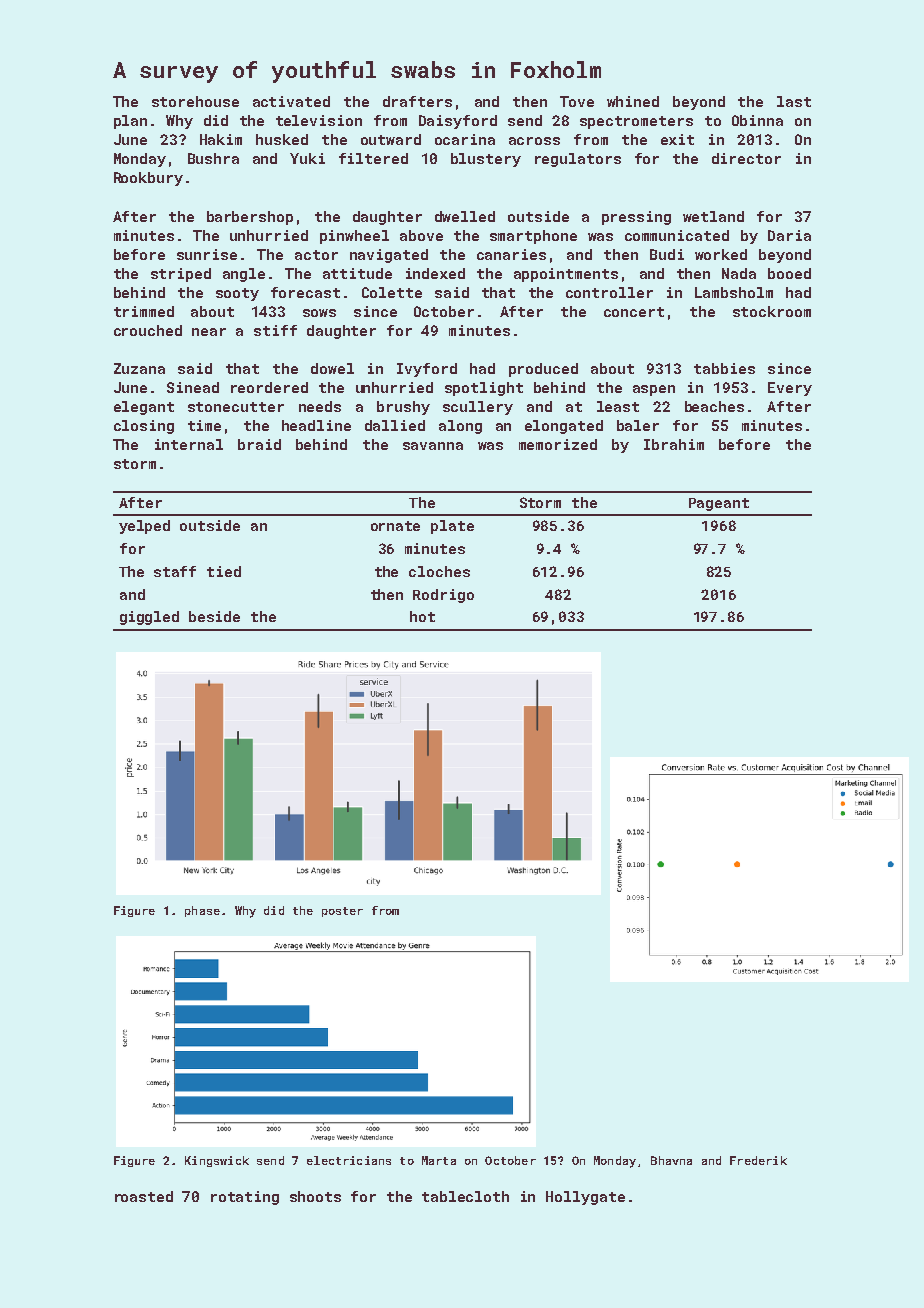  I want to click on Pageant, so click(719, 504).
